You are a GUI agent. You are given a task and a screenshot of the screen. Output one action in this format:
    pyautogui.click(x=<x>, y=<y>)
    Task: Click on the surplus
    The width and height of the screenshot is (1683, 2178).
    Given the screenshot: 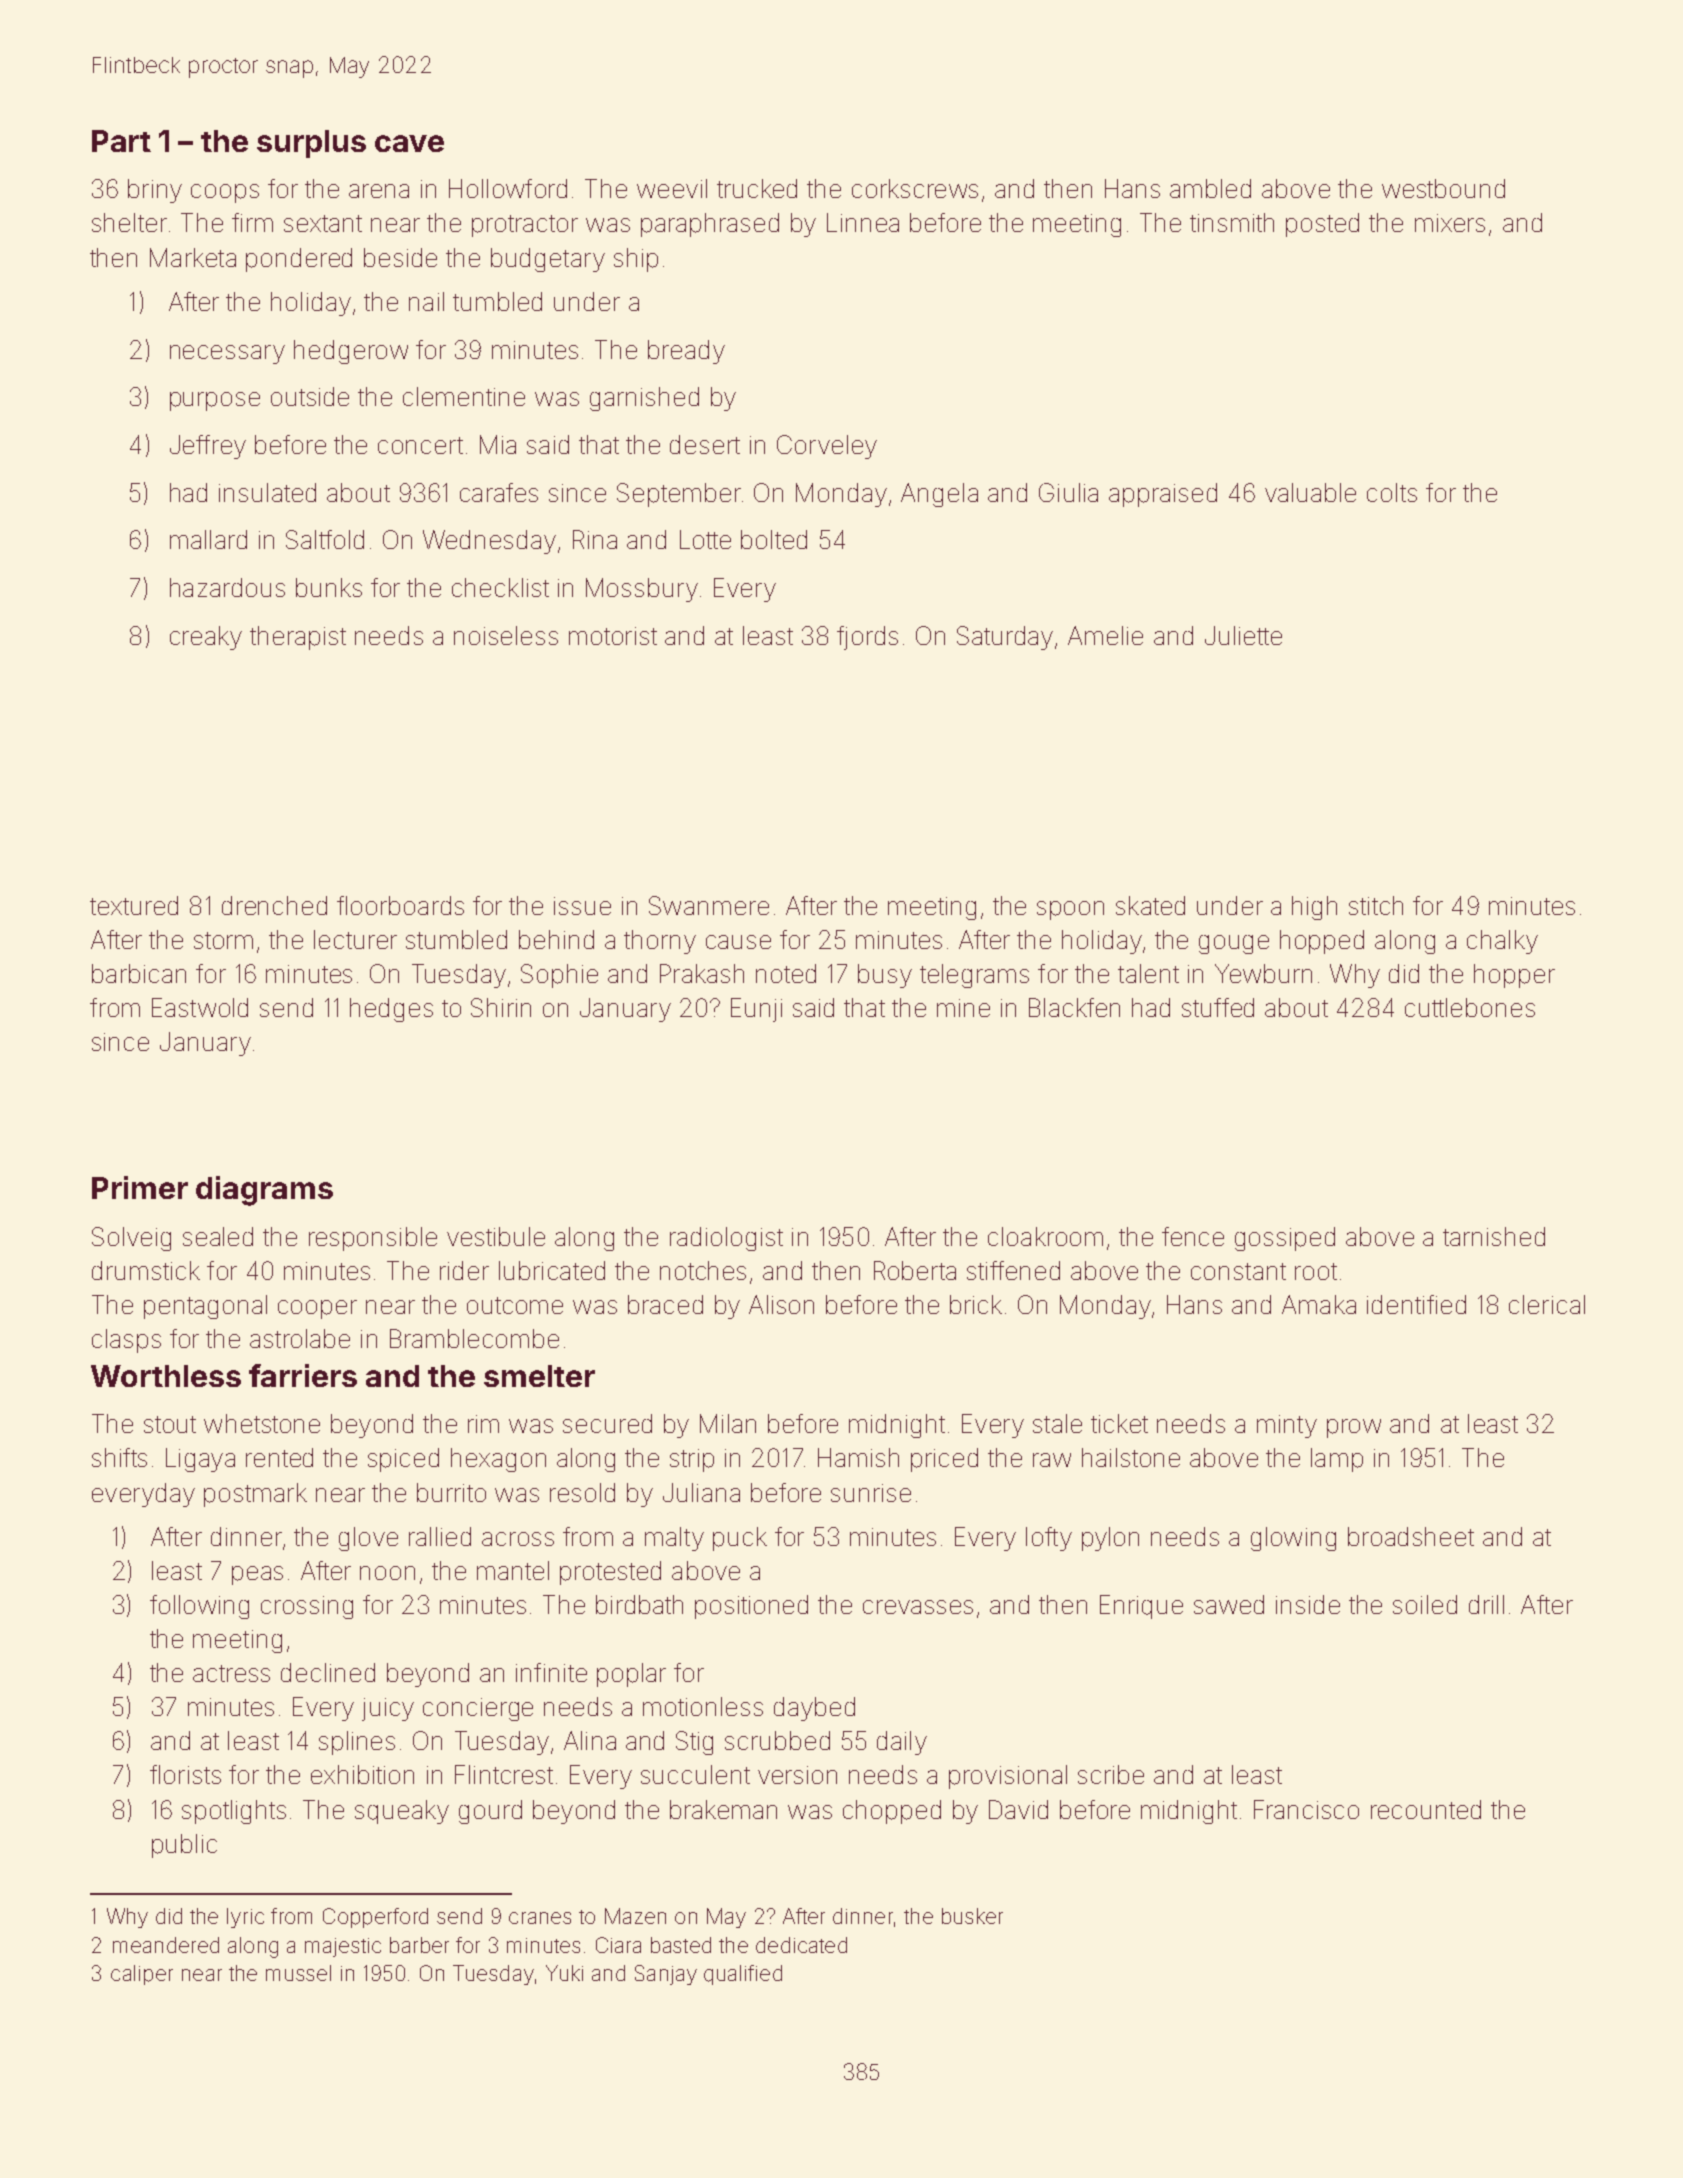 What is the action you would take?
    pyautogui.click(x=311, y=144)
